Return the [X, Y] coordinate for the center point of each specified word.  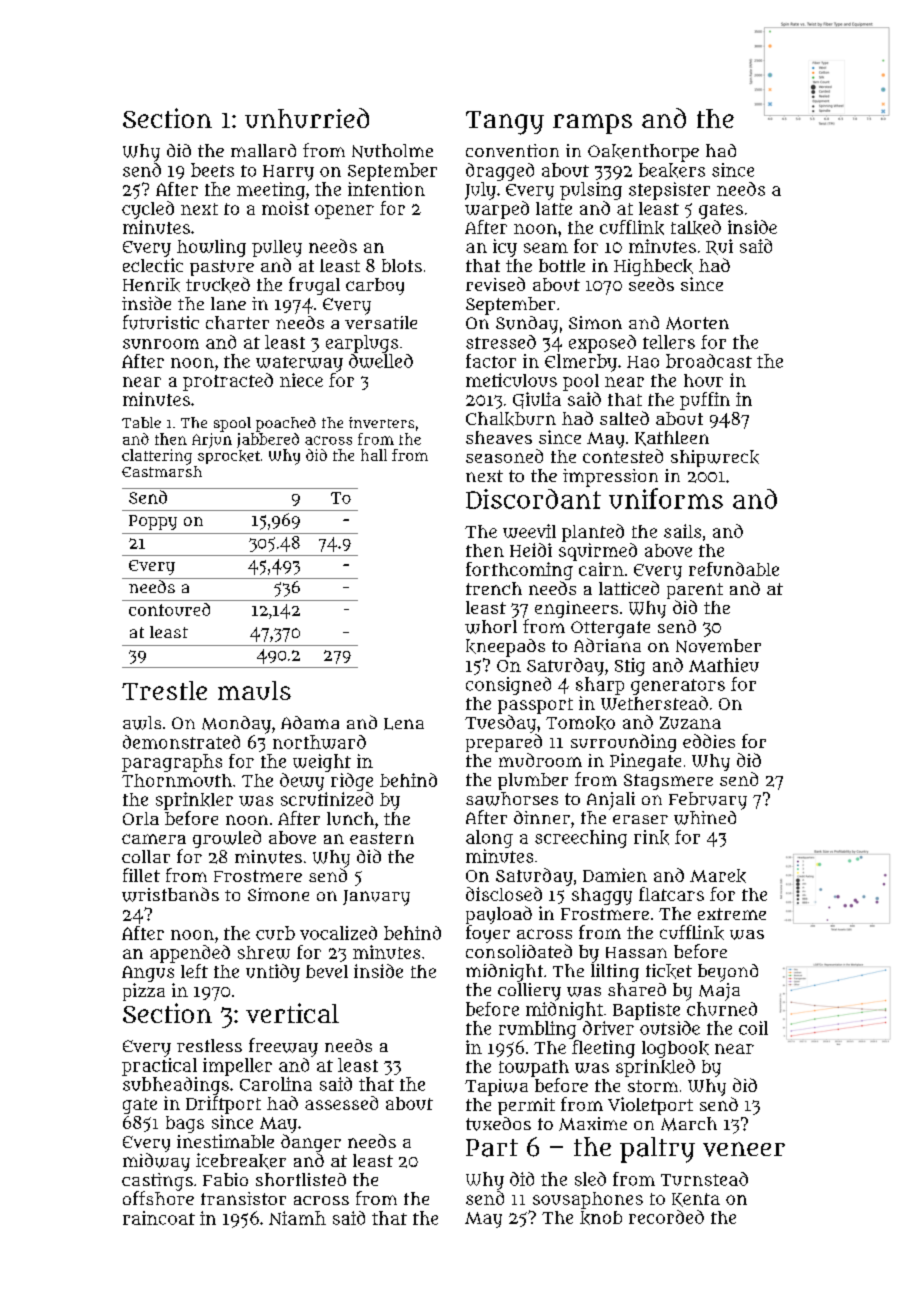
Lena [404, 724]
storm [653, 1086]
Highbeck [653, 267]
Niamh [297, 1218]
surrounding [623, 743]
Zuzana [690, 722]
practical [159, 1067]
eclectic [153, 265]
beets [212, 170]
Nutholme [392, 151]
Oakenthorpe [643, 153]
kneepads [505, 648]
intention [386, 189]
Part [492, 1148]
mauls [254, 690]
